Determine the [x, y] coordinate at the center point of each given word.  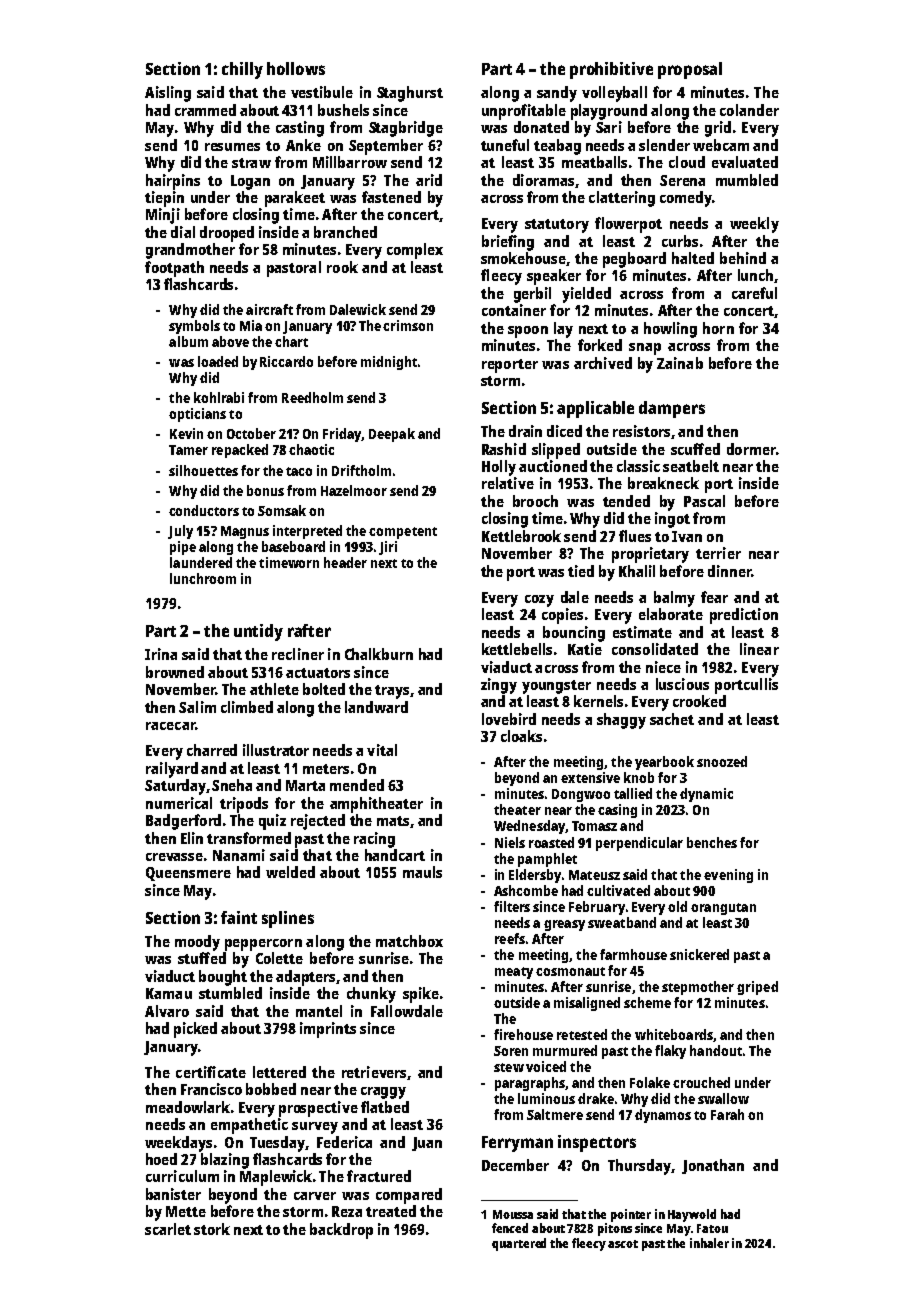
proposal [690, 70]
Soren [511, 1051]
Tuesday [277, 1144]
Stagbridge [406, 129]
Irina [161, 654]
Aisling [168, 94]
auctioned [553, 466]
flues [635, 536]
